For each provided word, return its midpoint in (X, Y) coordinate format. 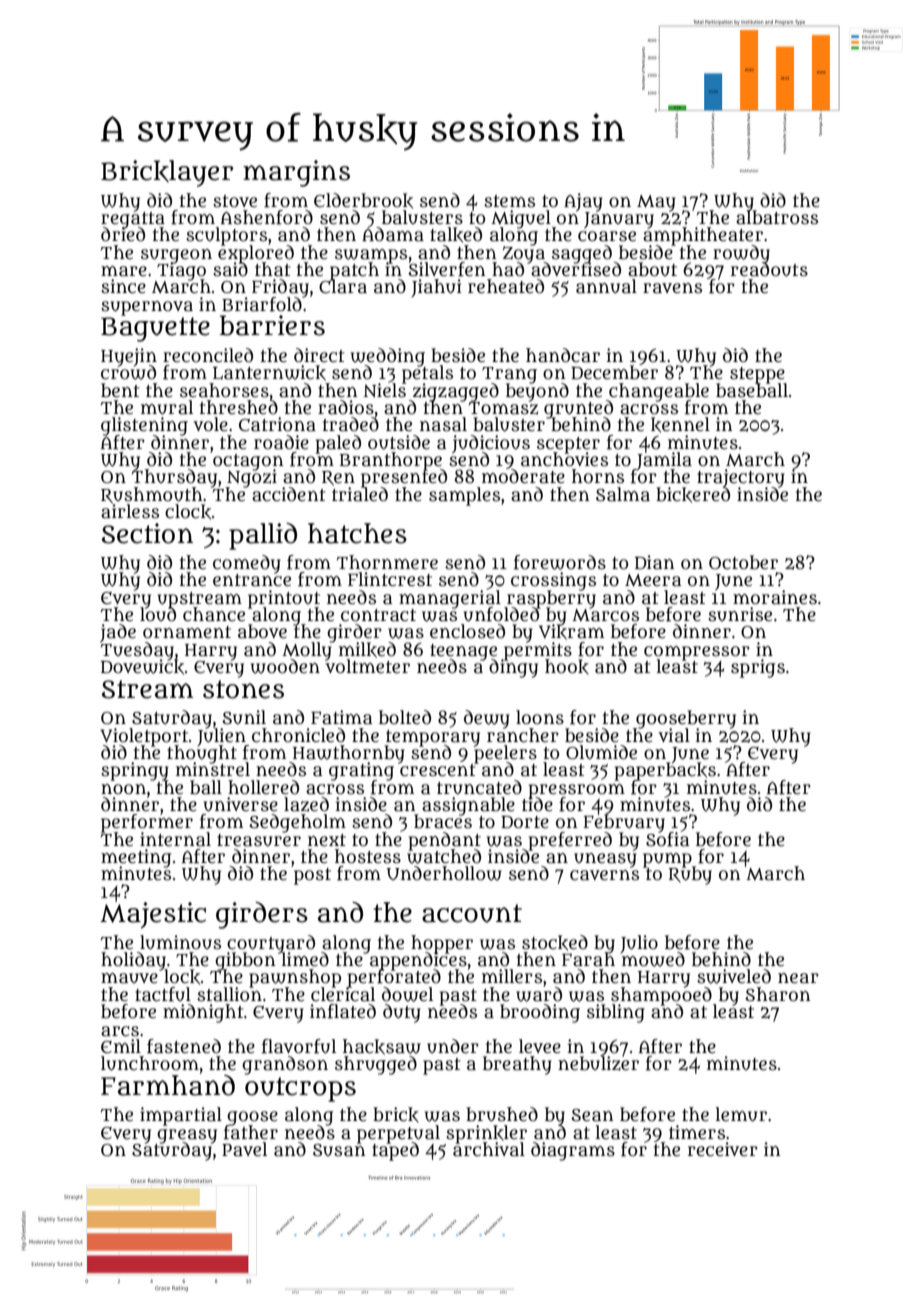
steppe (757, 375)
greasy (187, 1135)
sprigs (758, 668)
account (472, 913)
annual (606, 286)
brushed (502, 1114)
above (262, 631)
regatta (133, 219)
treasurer (259, 840)
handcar (563, 355)
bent (120, 390)
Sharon (778, 994)
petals (427, 374)
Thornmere (387, 562)
